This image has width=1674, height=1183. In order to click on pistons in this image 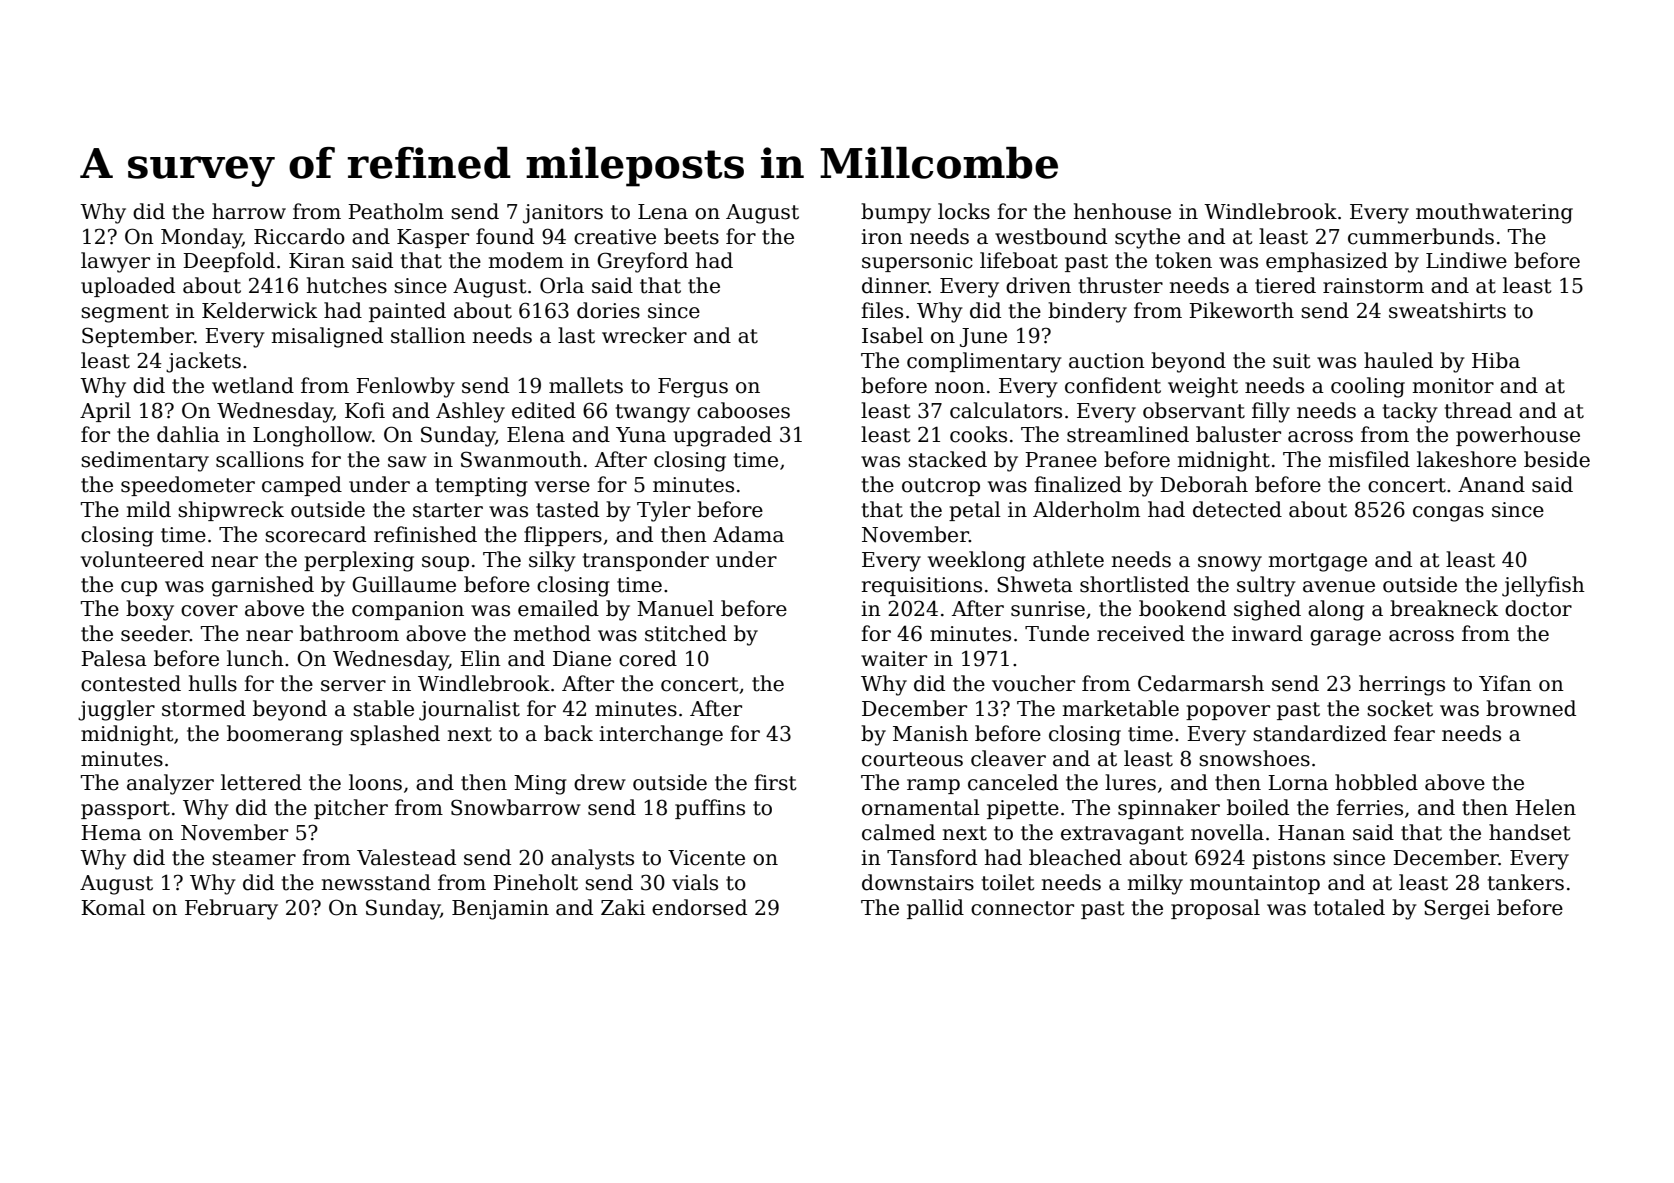, I will do `click(1288, 859)`.
